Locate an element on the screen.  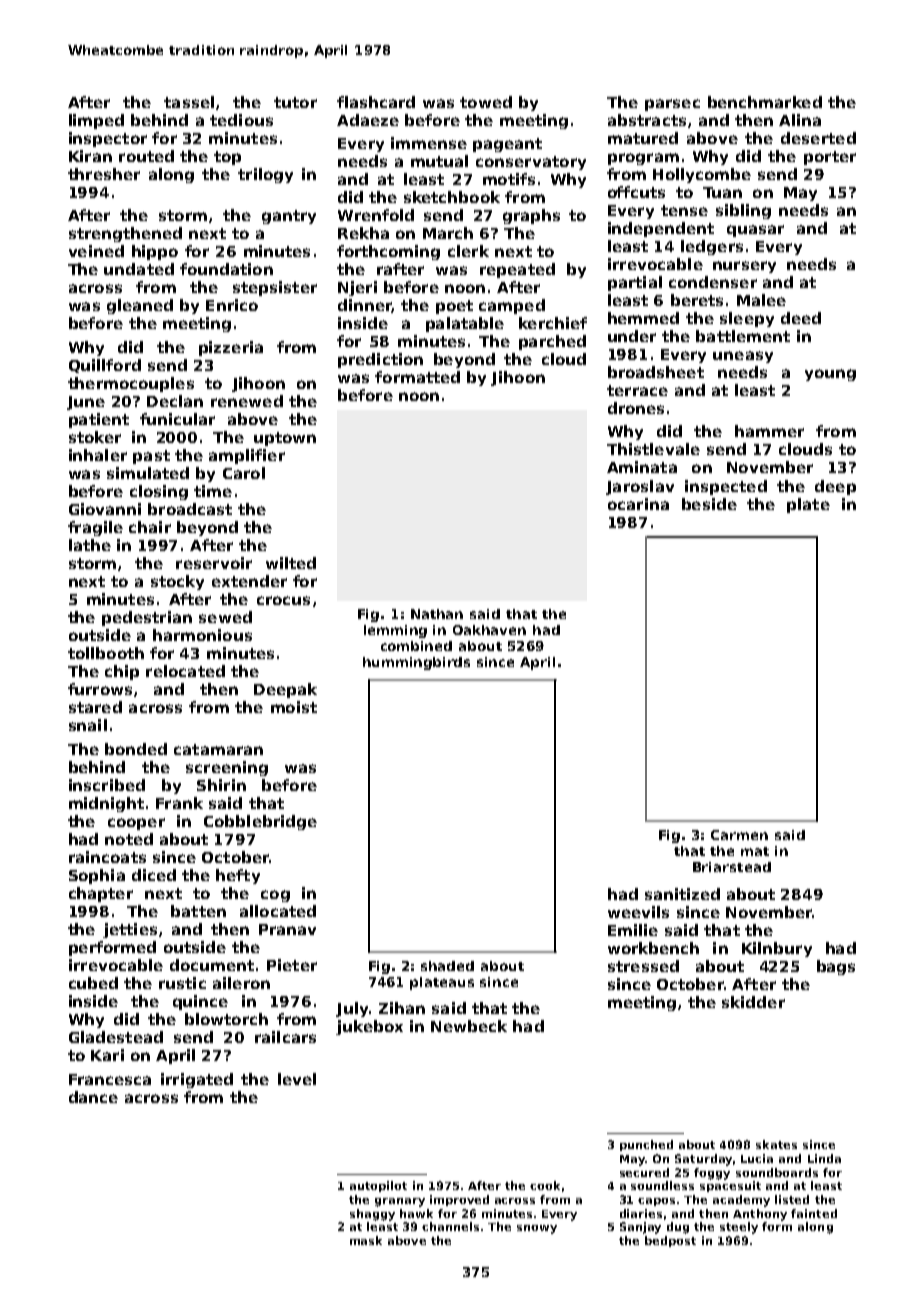
limped is located at coordinates (96, 121).
